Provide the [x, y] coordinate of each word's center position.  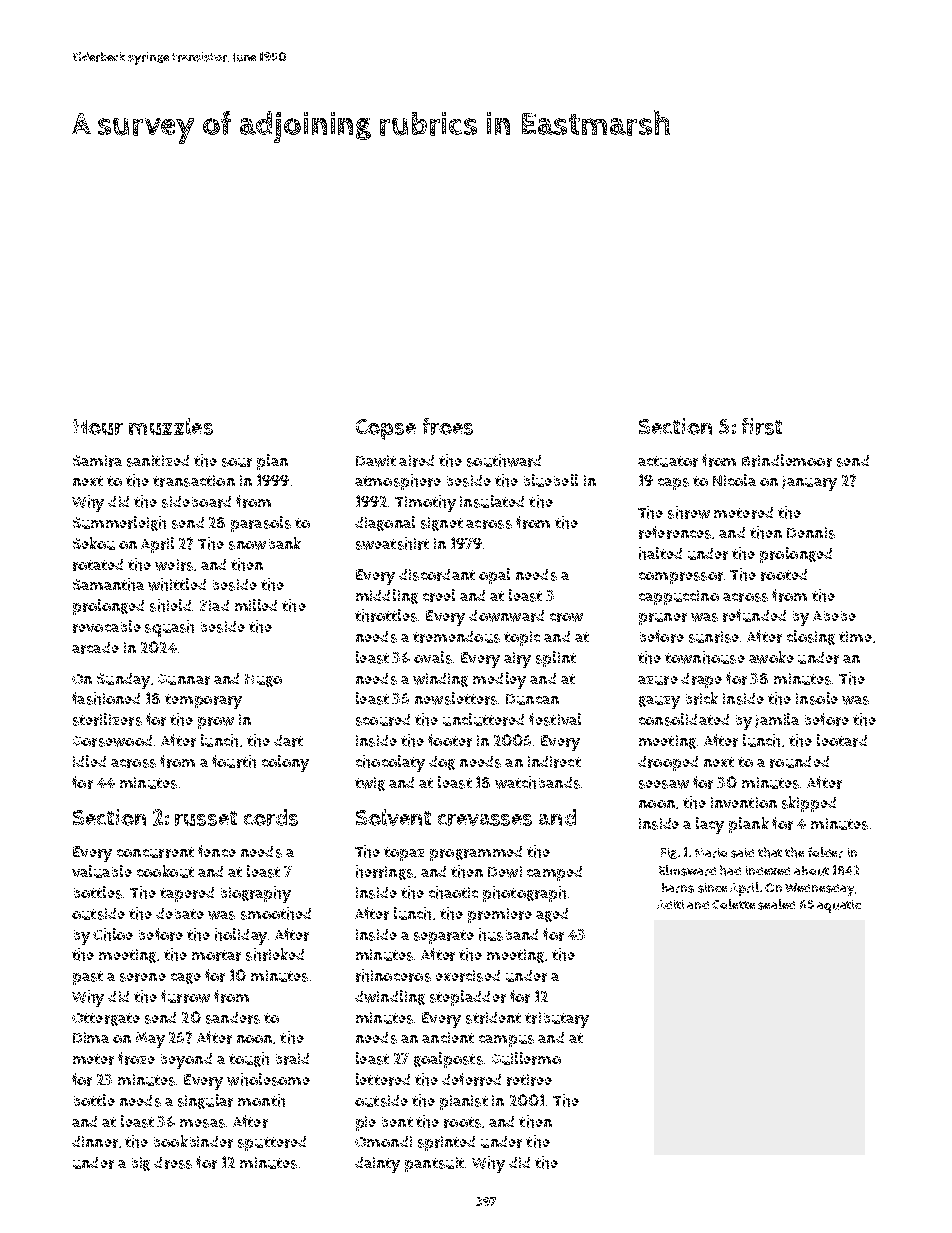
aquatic [839, 906]
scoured [383, 720]
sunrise [714, 637]
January [809, 483]
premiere [500, 915]
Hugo [263, 680]
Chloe [113, 934]
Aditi [670, 904]
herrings [384, 872]
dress [173, 1163]
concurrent [155, 852]
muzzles [171, 426]
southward [504, 460]
